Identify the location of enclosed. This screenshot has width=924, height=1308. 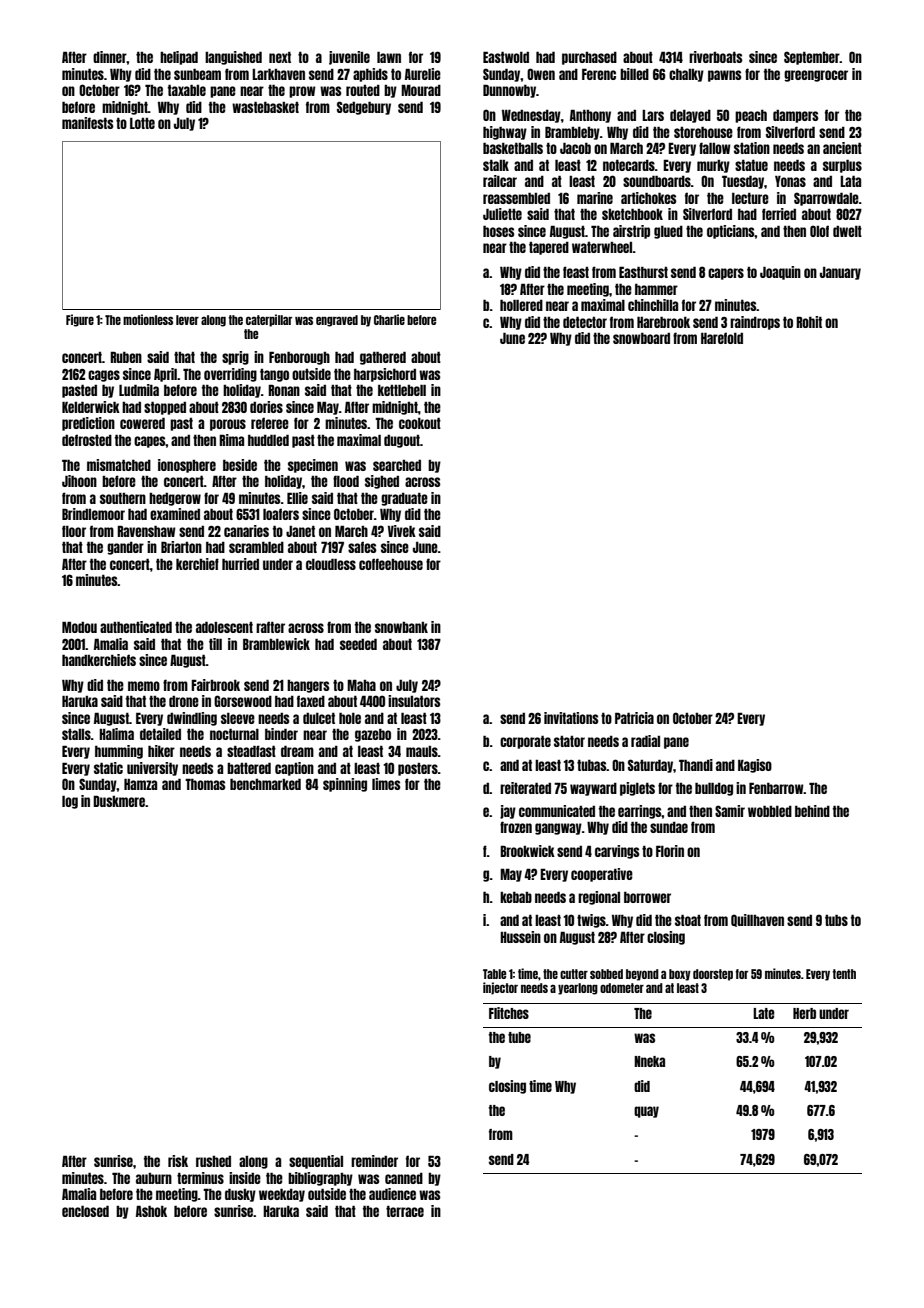
(85, 1211).
